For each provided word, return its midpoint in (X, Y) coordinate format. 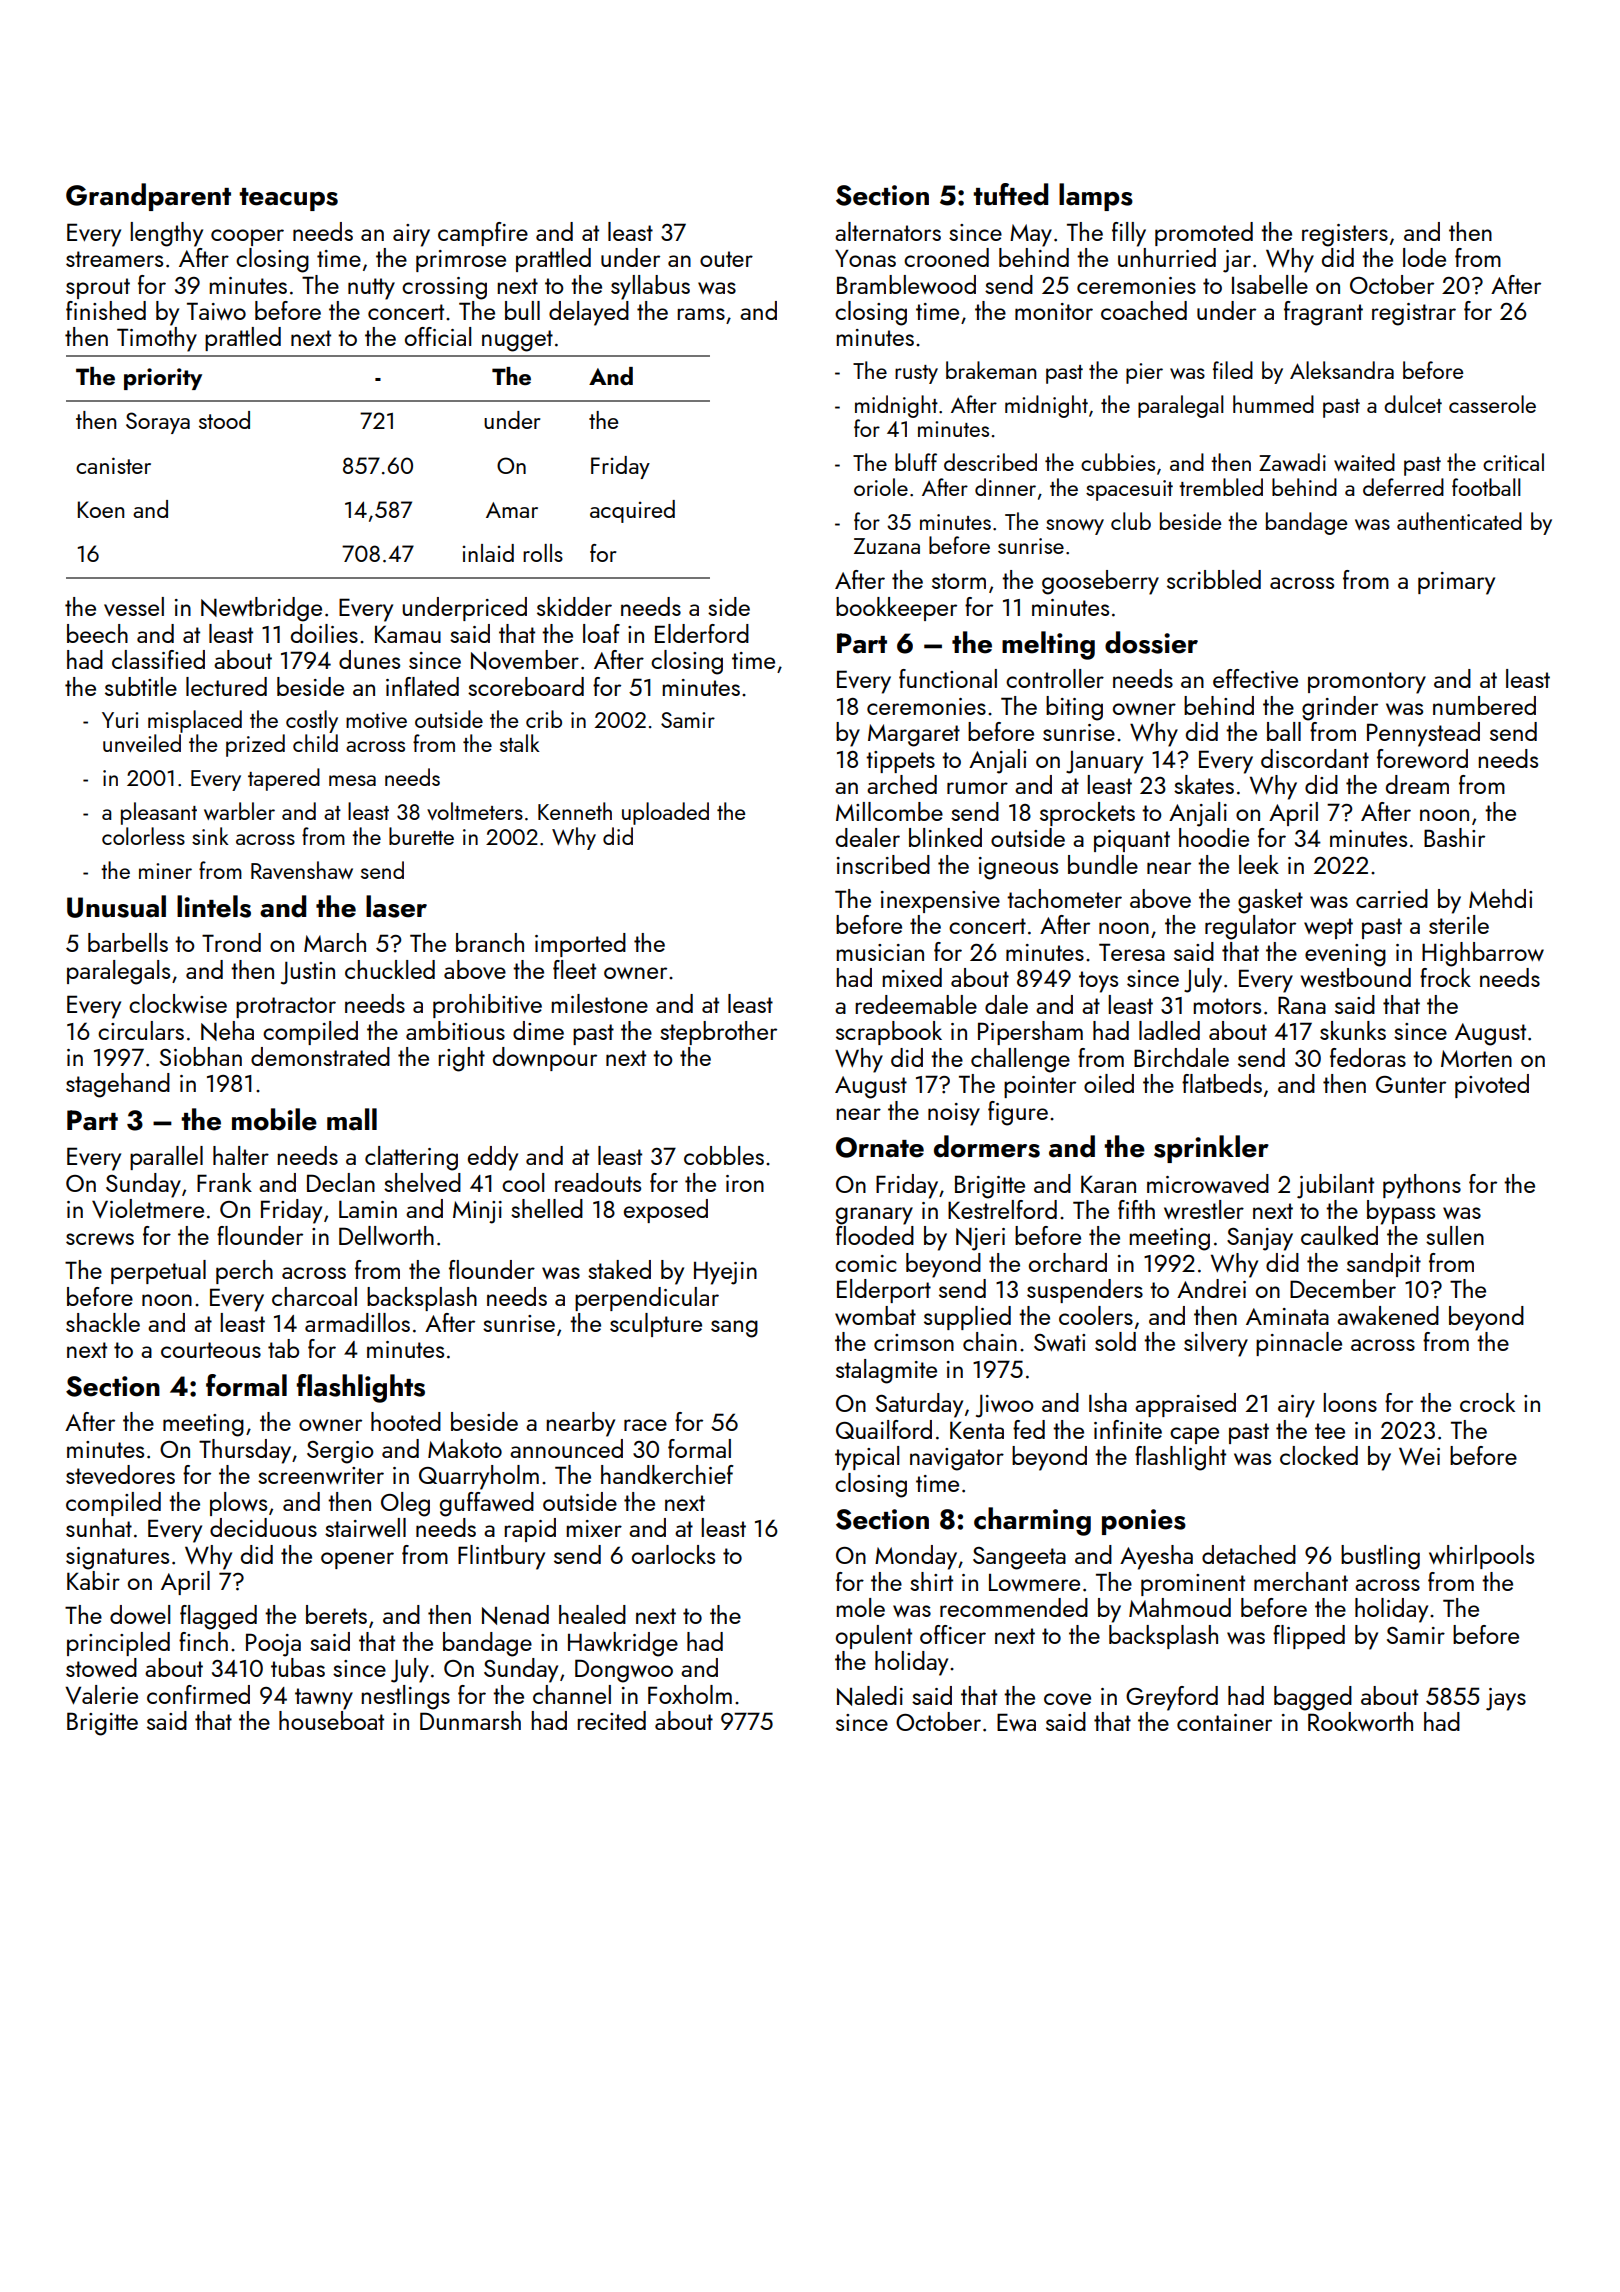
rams (701, 314)
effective (1255, 678)
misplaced (195, 721)
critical (1513, 462)
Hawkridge (623, 1644)
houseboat (331, 1720)
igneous (1018, 868)
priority (163, 379)
